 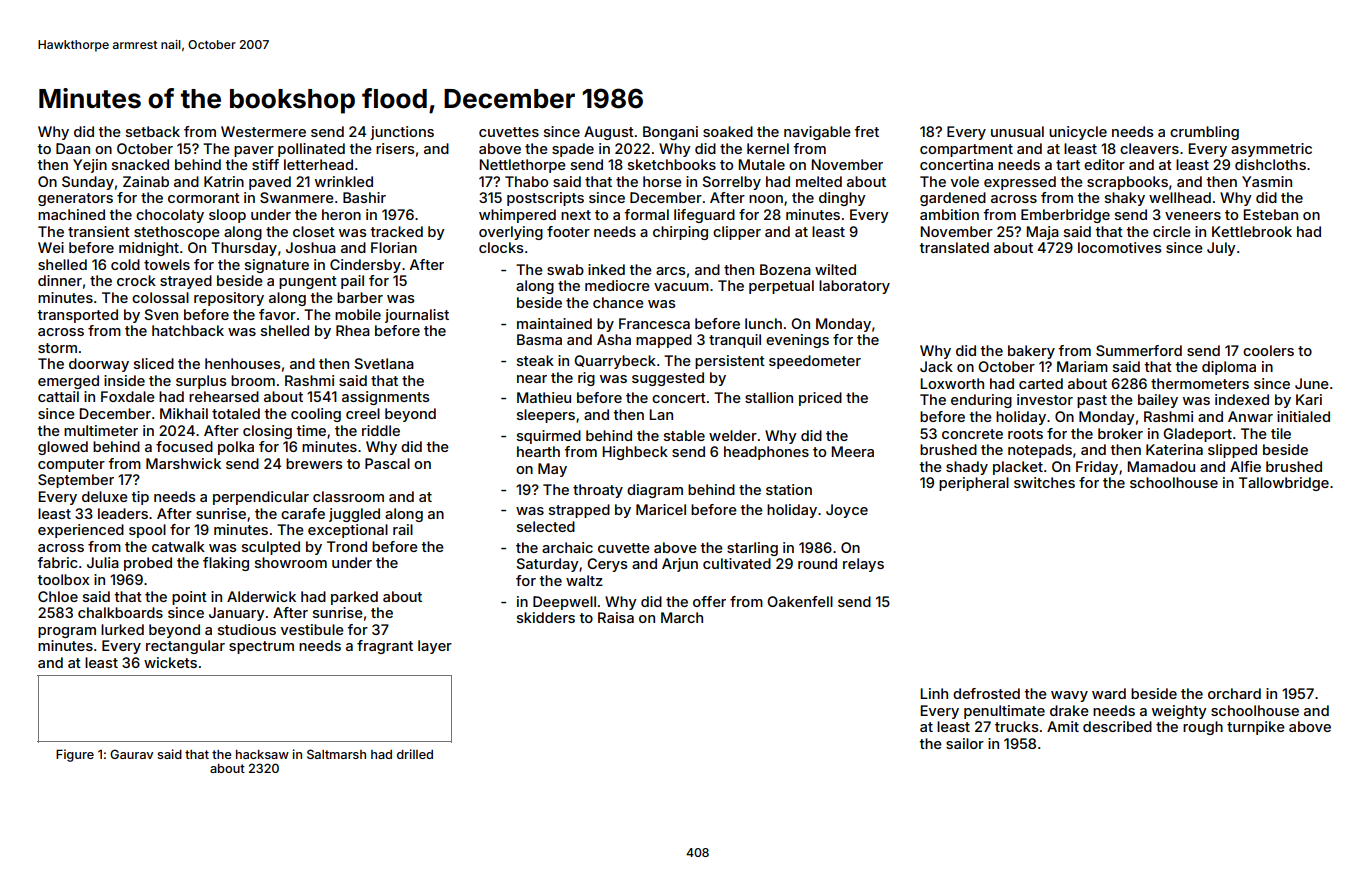 I want to click on crumbling, so click(x=1204, y=133).
